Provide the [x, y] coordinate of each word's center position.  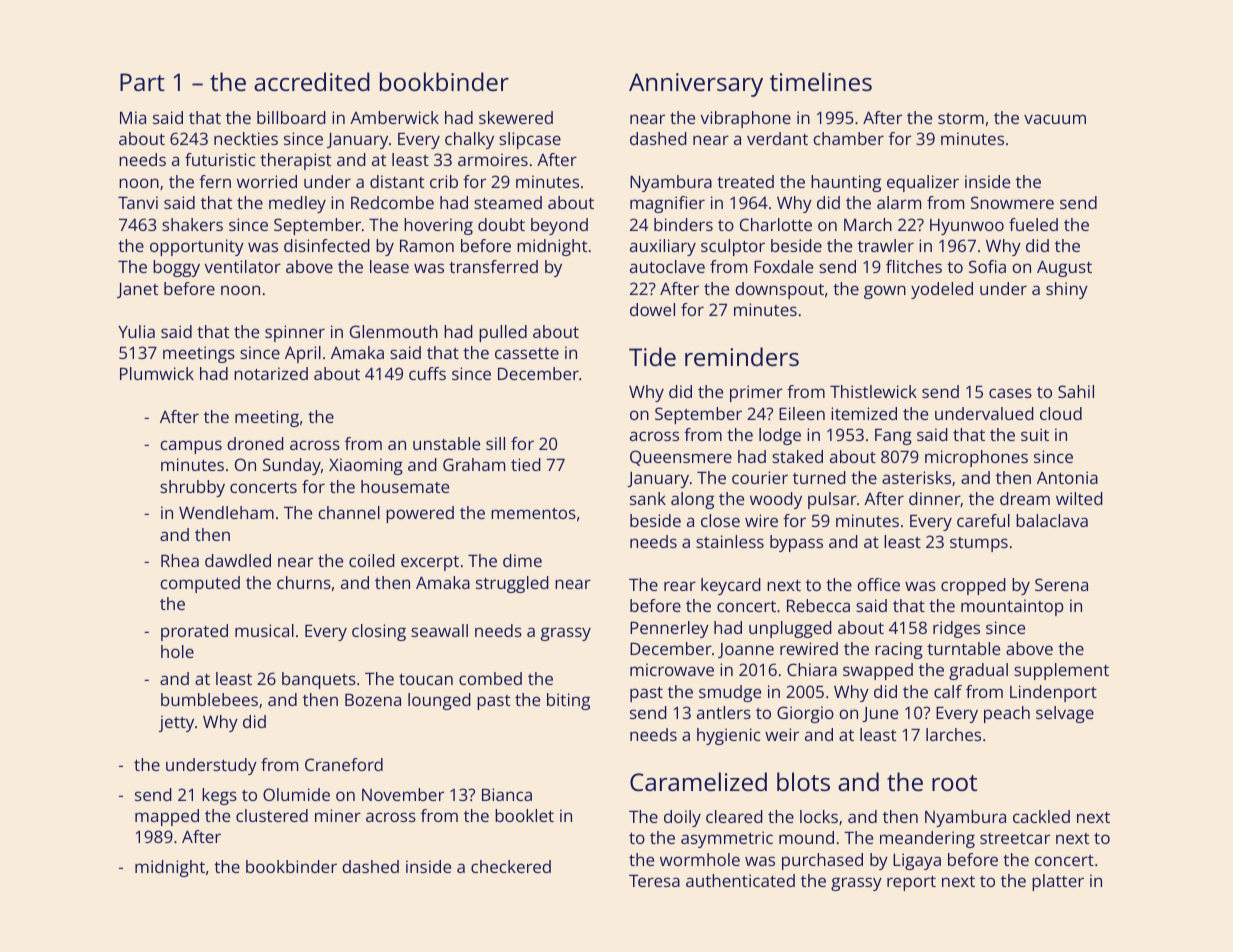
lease [389, 266]
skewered [516, 117]
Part [142, 82]
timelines [821, 81]
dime [522, 560]
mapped [167, 817]
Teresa [654, 881]
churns [304, 582]
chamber [848, 138]
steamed [508, 202]
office [878, 584]
